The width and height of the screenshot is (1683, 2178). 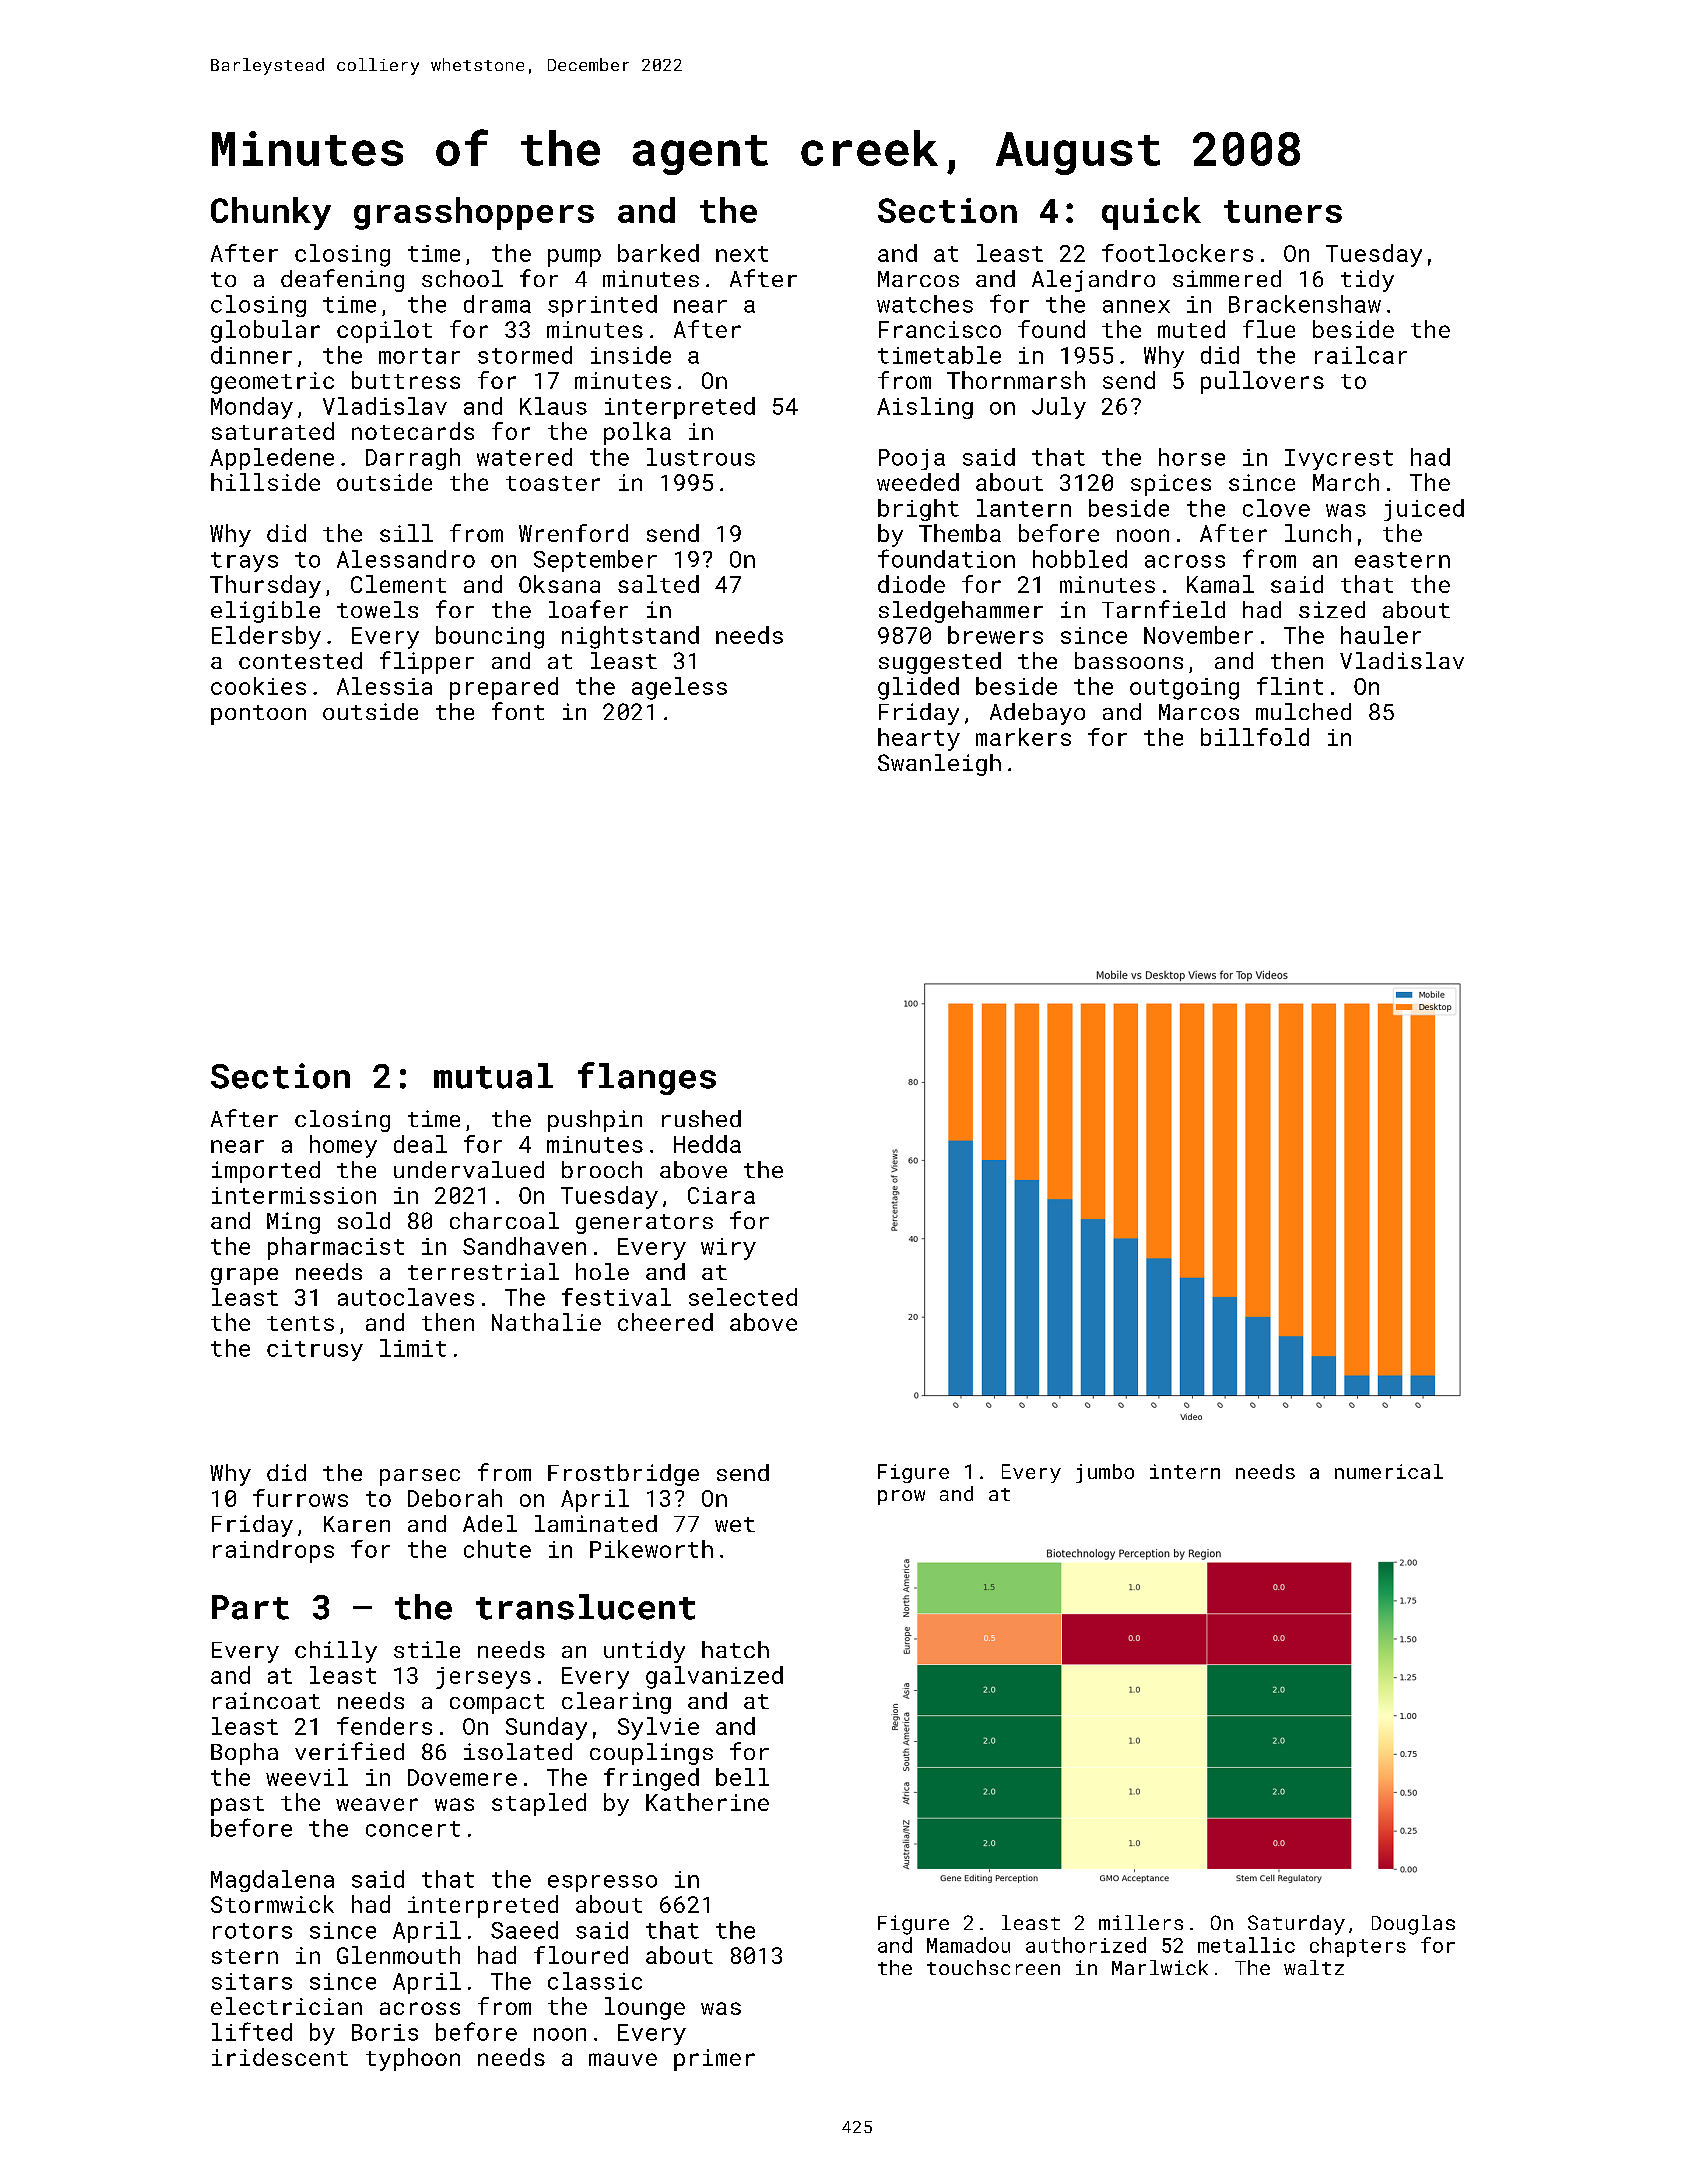 What do you see at coordinates (1283, 211) in the screenshot?
I see `tuners` at bounding box center [1283, 211].
